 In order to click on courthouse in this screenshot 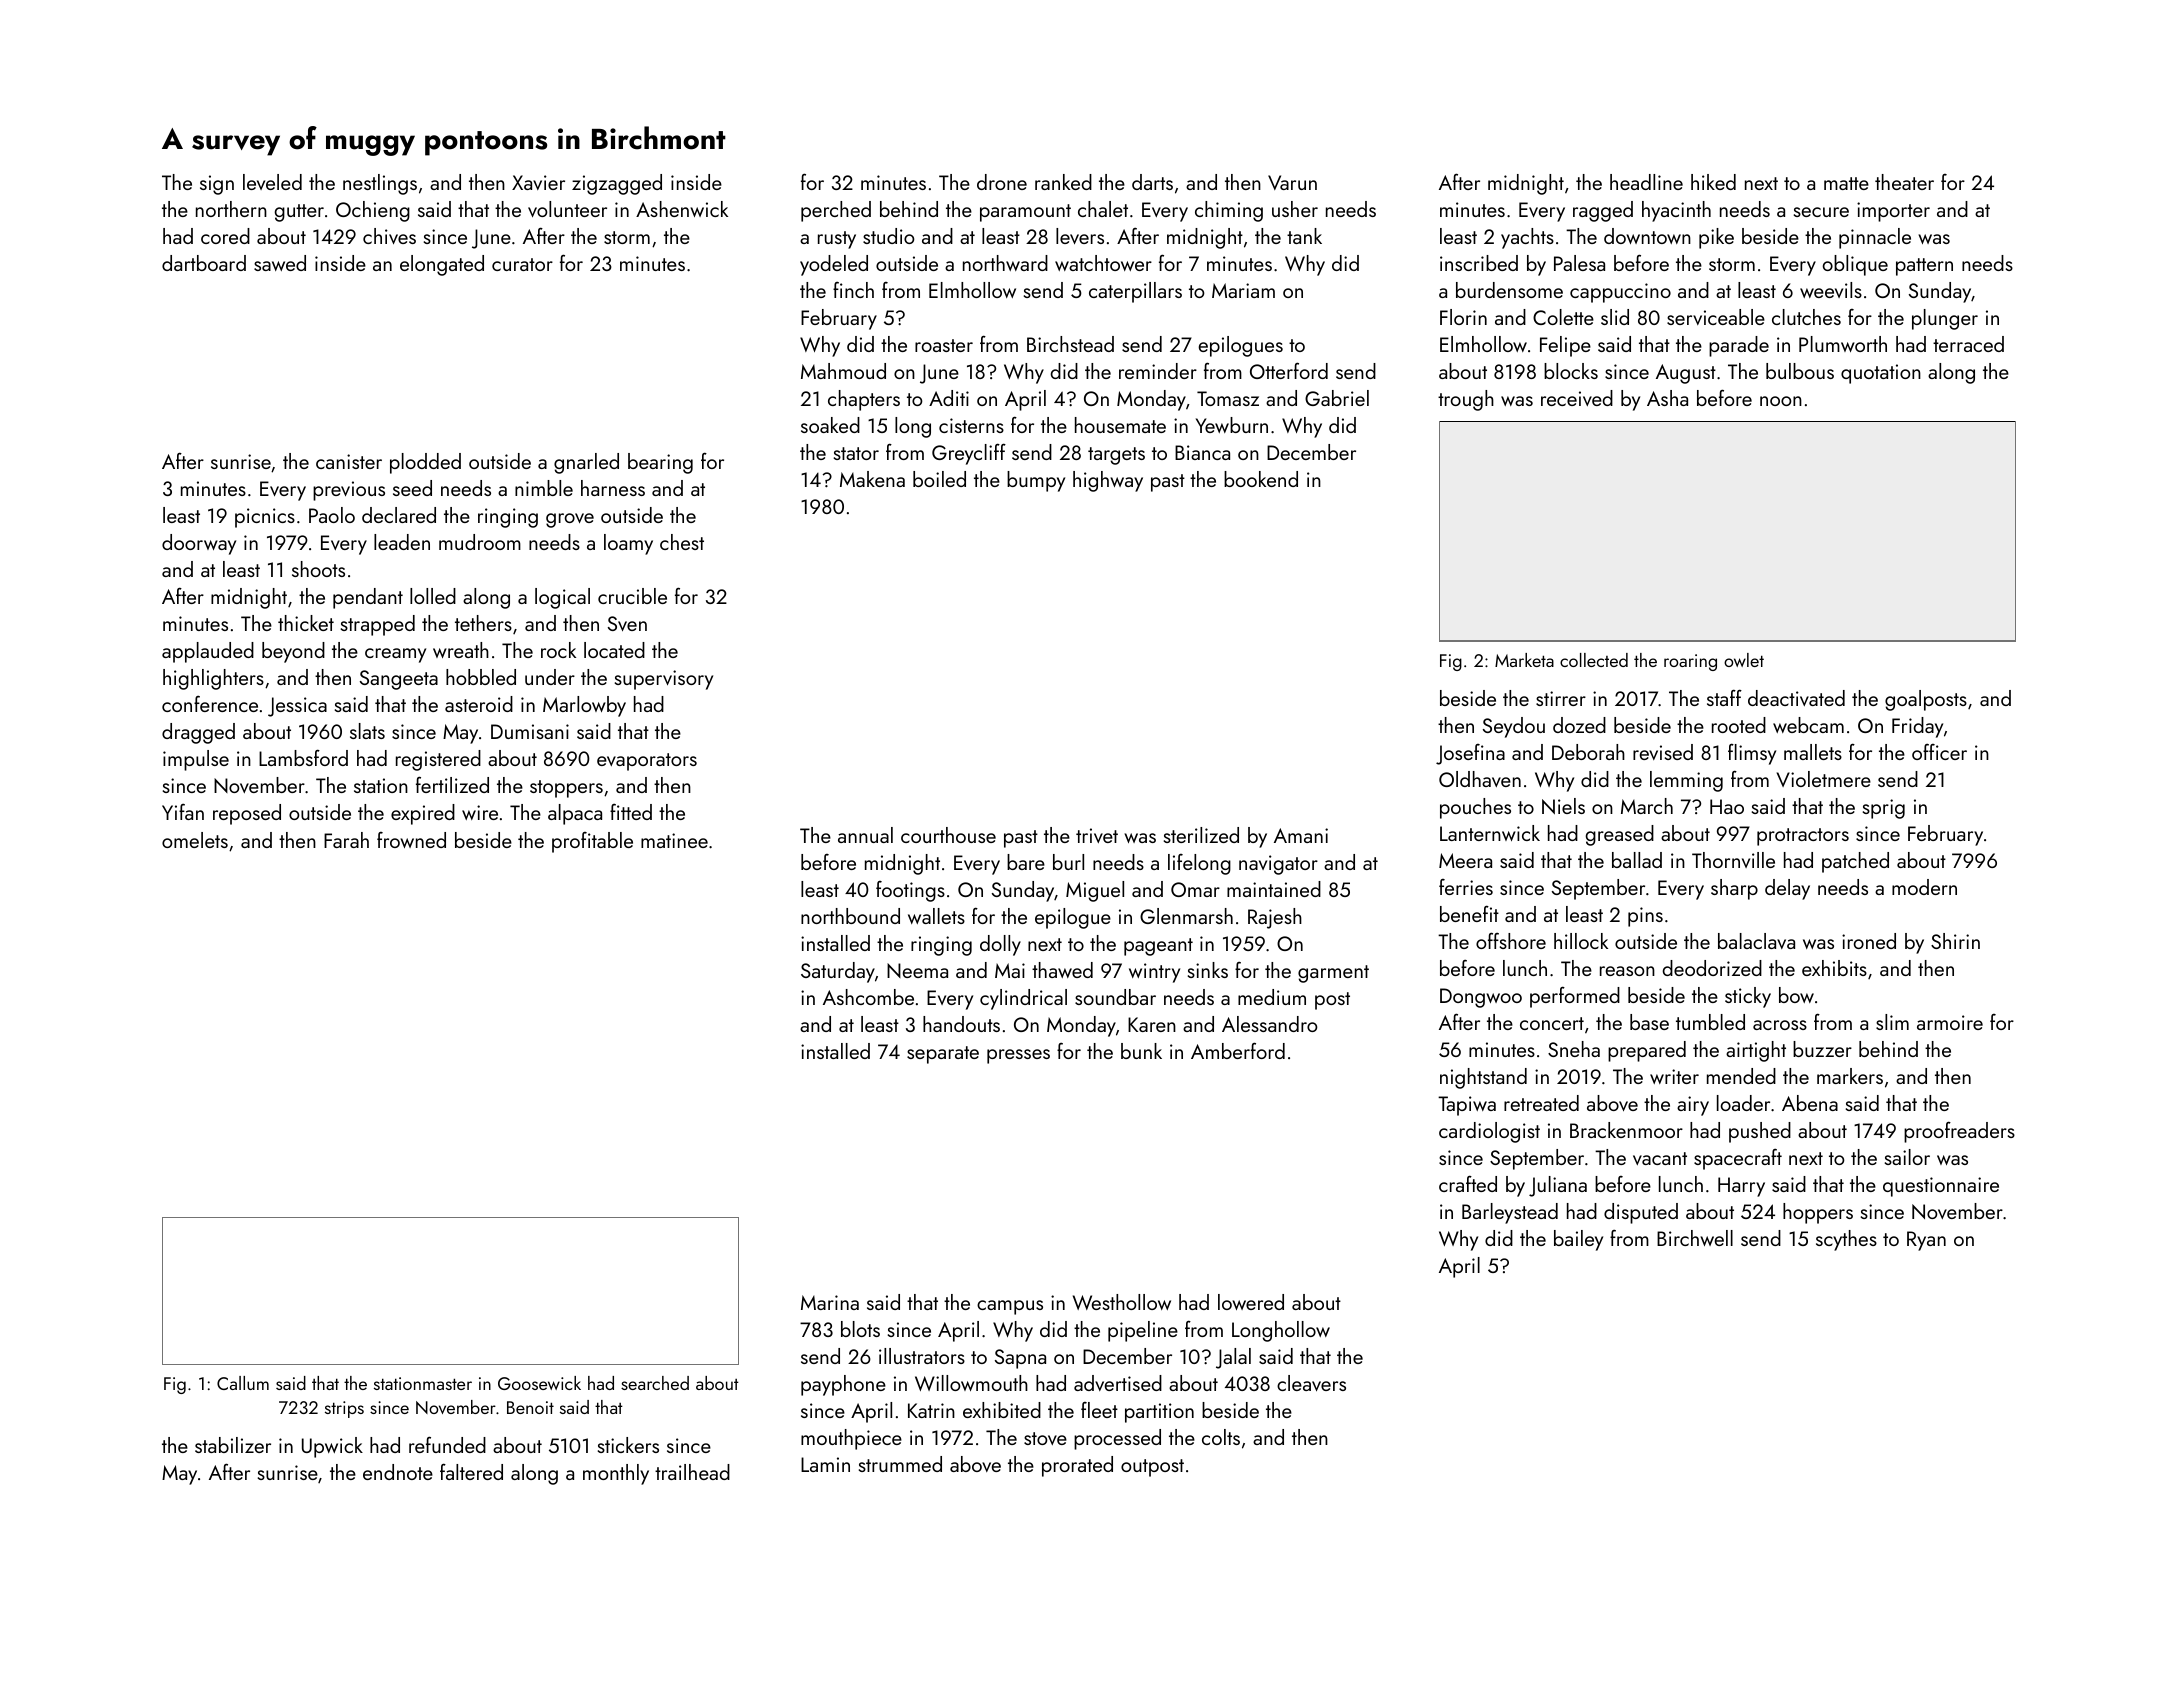, I will do `click(948, 835)`.
